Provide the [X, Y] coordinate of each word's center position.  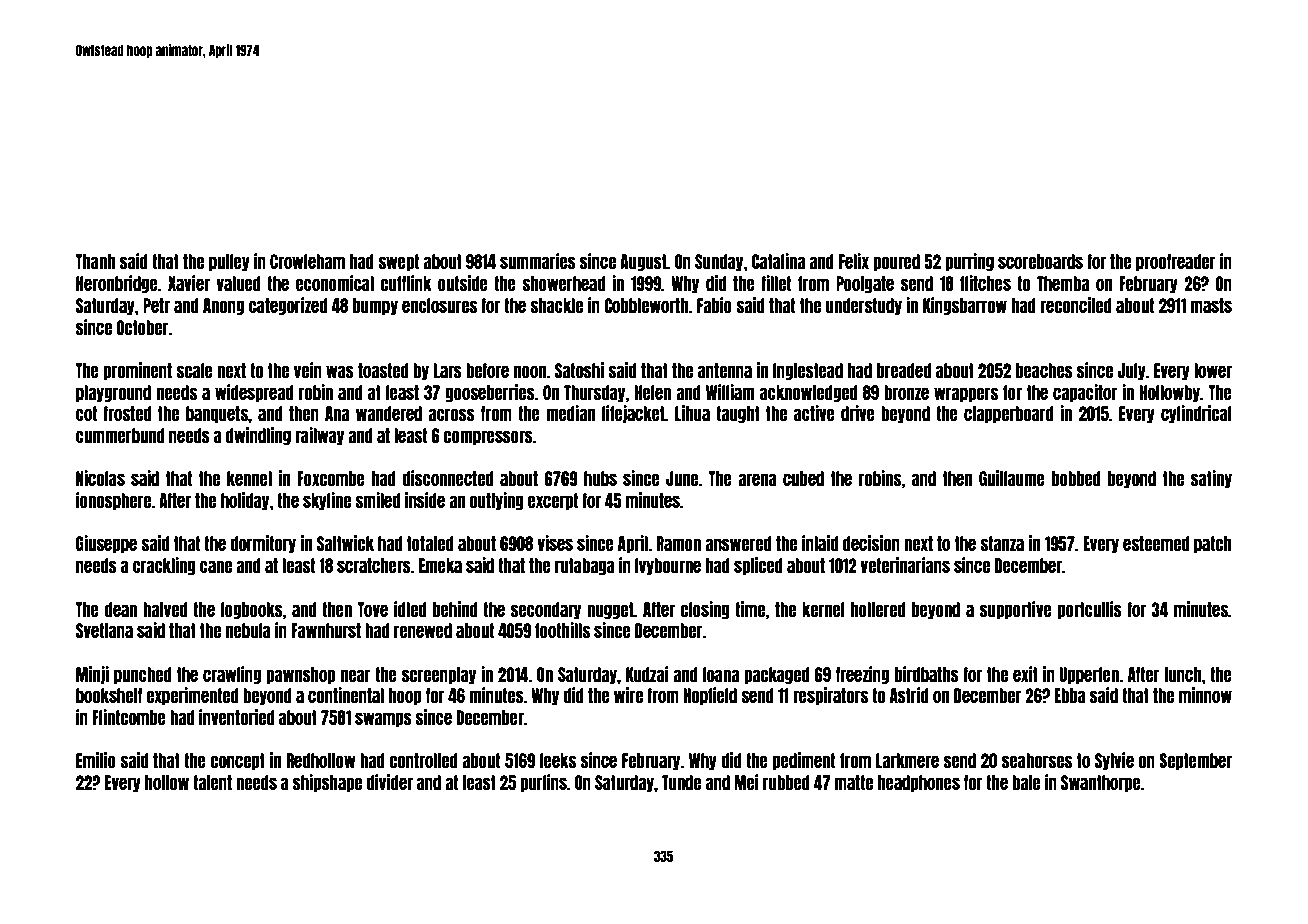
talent [212, 782]
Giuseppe [106, 544]
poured [896, 262]
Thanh [95, 261]
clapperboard [1009, 414]
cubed [803, 478]
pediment [804, 761]
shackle [556, 305]
